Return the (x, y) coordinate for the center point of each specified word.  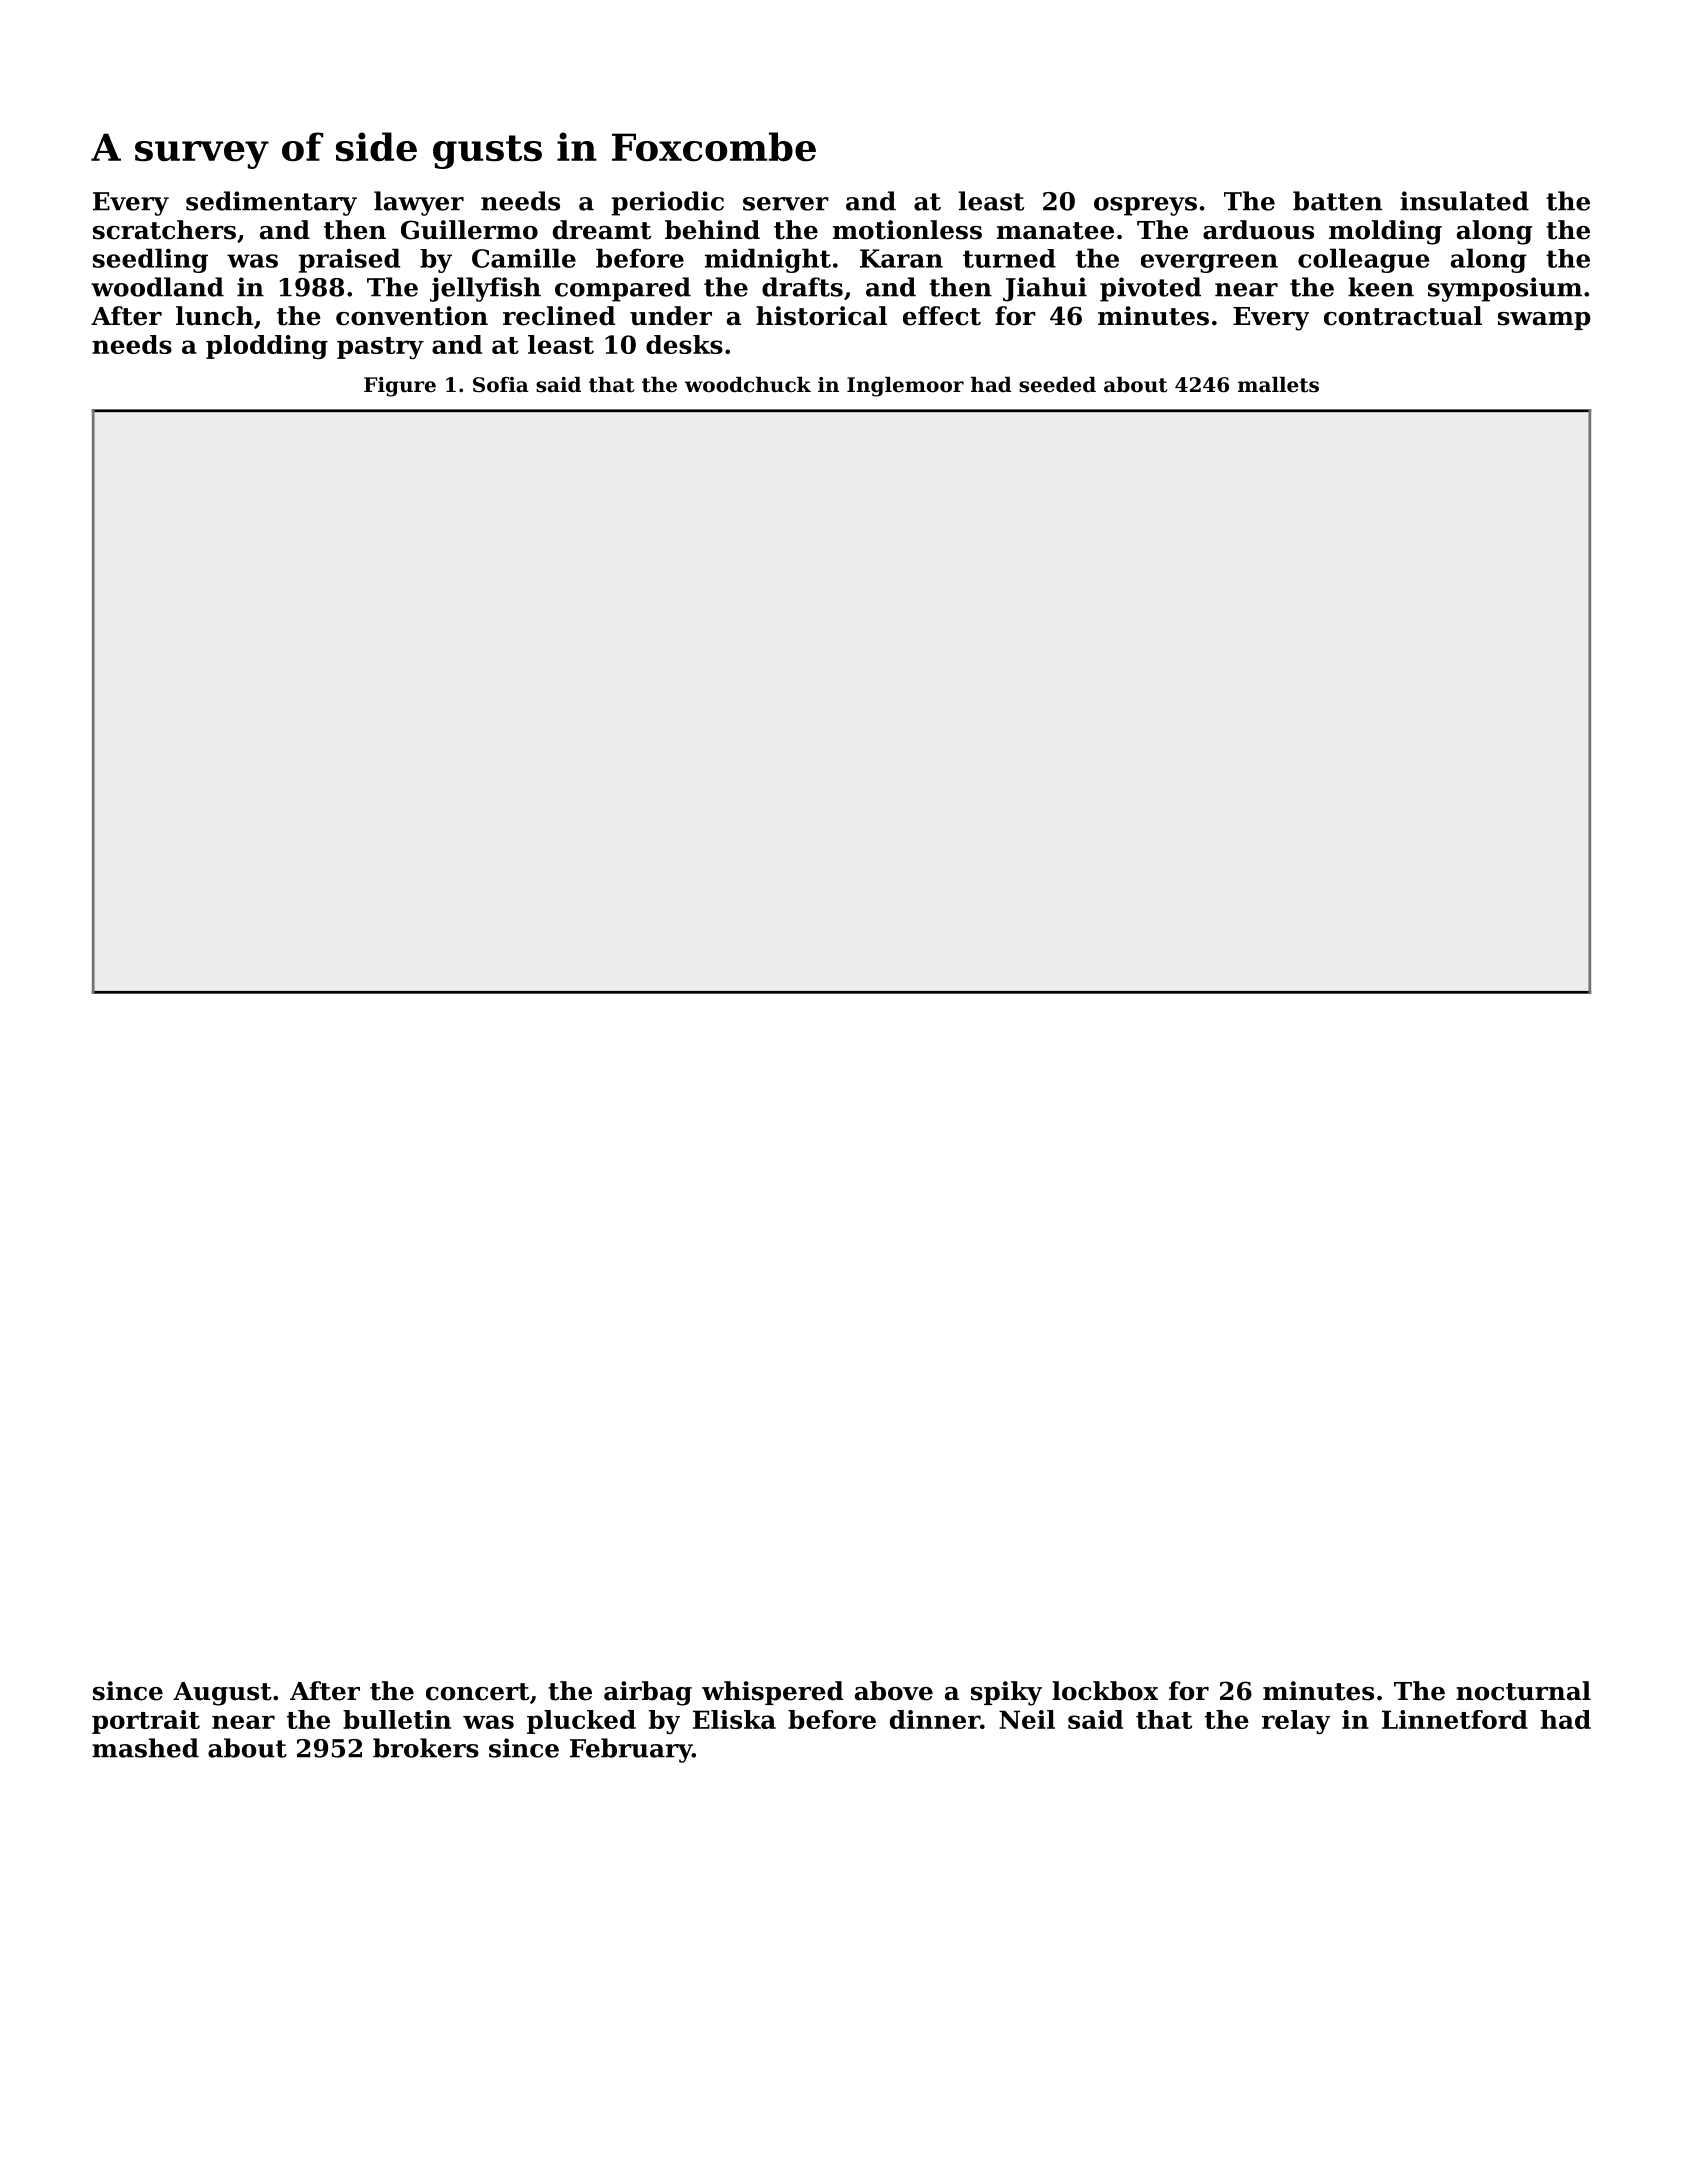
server (786, 204)
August (222, 1694)
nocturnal (1523, 1691)
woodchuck (748, 385)
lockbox (1105, 1691)
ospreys (1145, 206)
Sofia (501, 385)
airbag (648, 1693)
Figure (400, 387)
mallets (1278, 385)
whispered (772, 1693)
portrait (146, 1722)
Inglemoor (905, 387)
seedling (150, 260)
